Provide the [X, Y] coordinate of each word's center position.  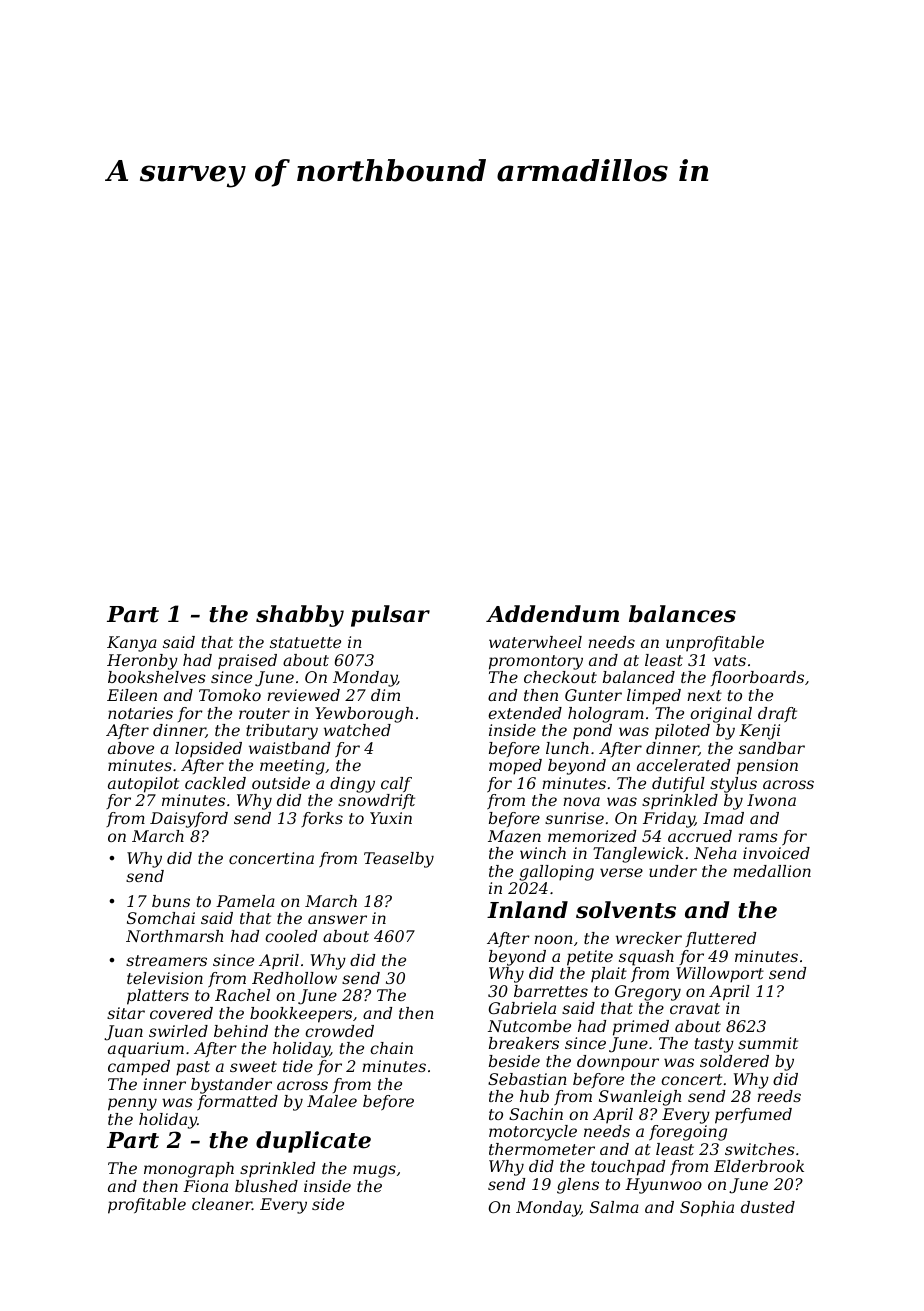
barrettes [551, 991]
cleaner [222, 1204]
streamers [166, 960]
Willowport [720, 975]
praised [247, 662]
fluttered [720, 939]
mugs [374, 1171]
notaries [140, 713]
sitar [126, 1013]
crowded [339, 1031]
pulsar [390, 616]
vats [730, 660]
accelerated [683, 765]
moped [515, 767]
